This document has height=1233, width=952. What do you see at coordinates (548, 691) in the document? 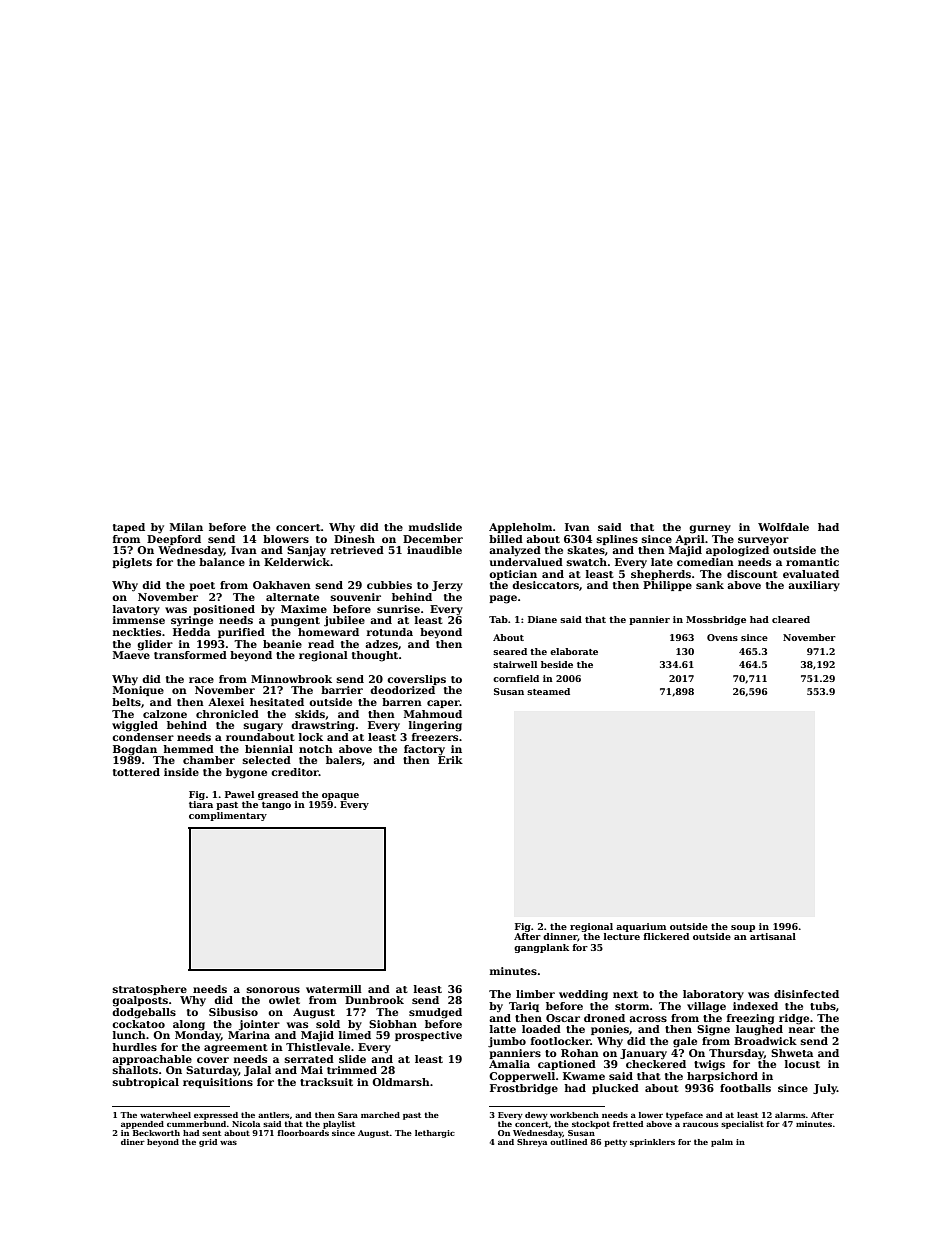
I see `steamed` at bounding box center [548, 691].
